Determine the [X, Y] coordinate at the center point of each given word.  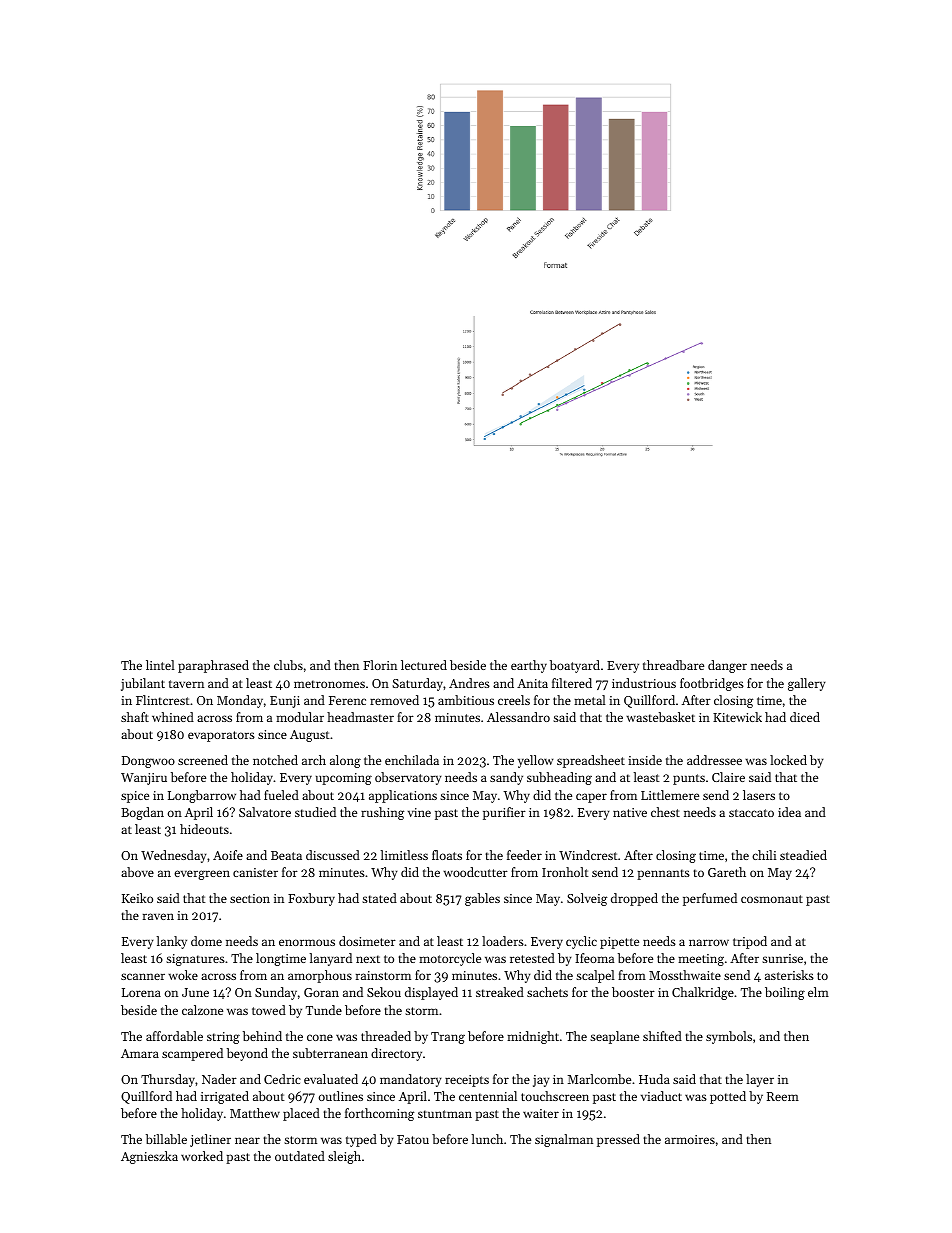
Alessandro [518, 717]
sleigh [344, 1157]
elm [818, 992]
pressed [618, 1140]
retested [532, 958]
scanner [143, 976]
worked [202, 1156]
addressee [714, 760]
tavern [186, 684]
